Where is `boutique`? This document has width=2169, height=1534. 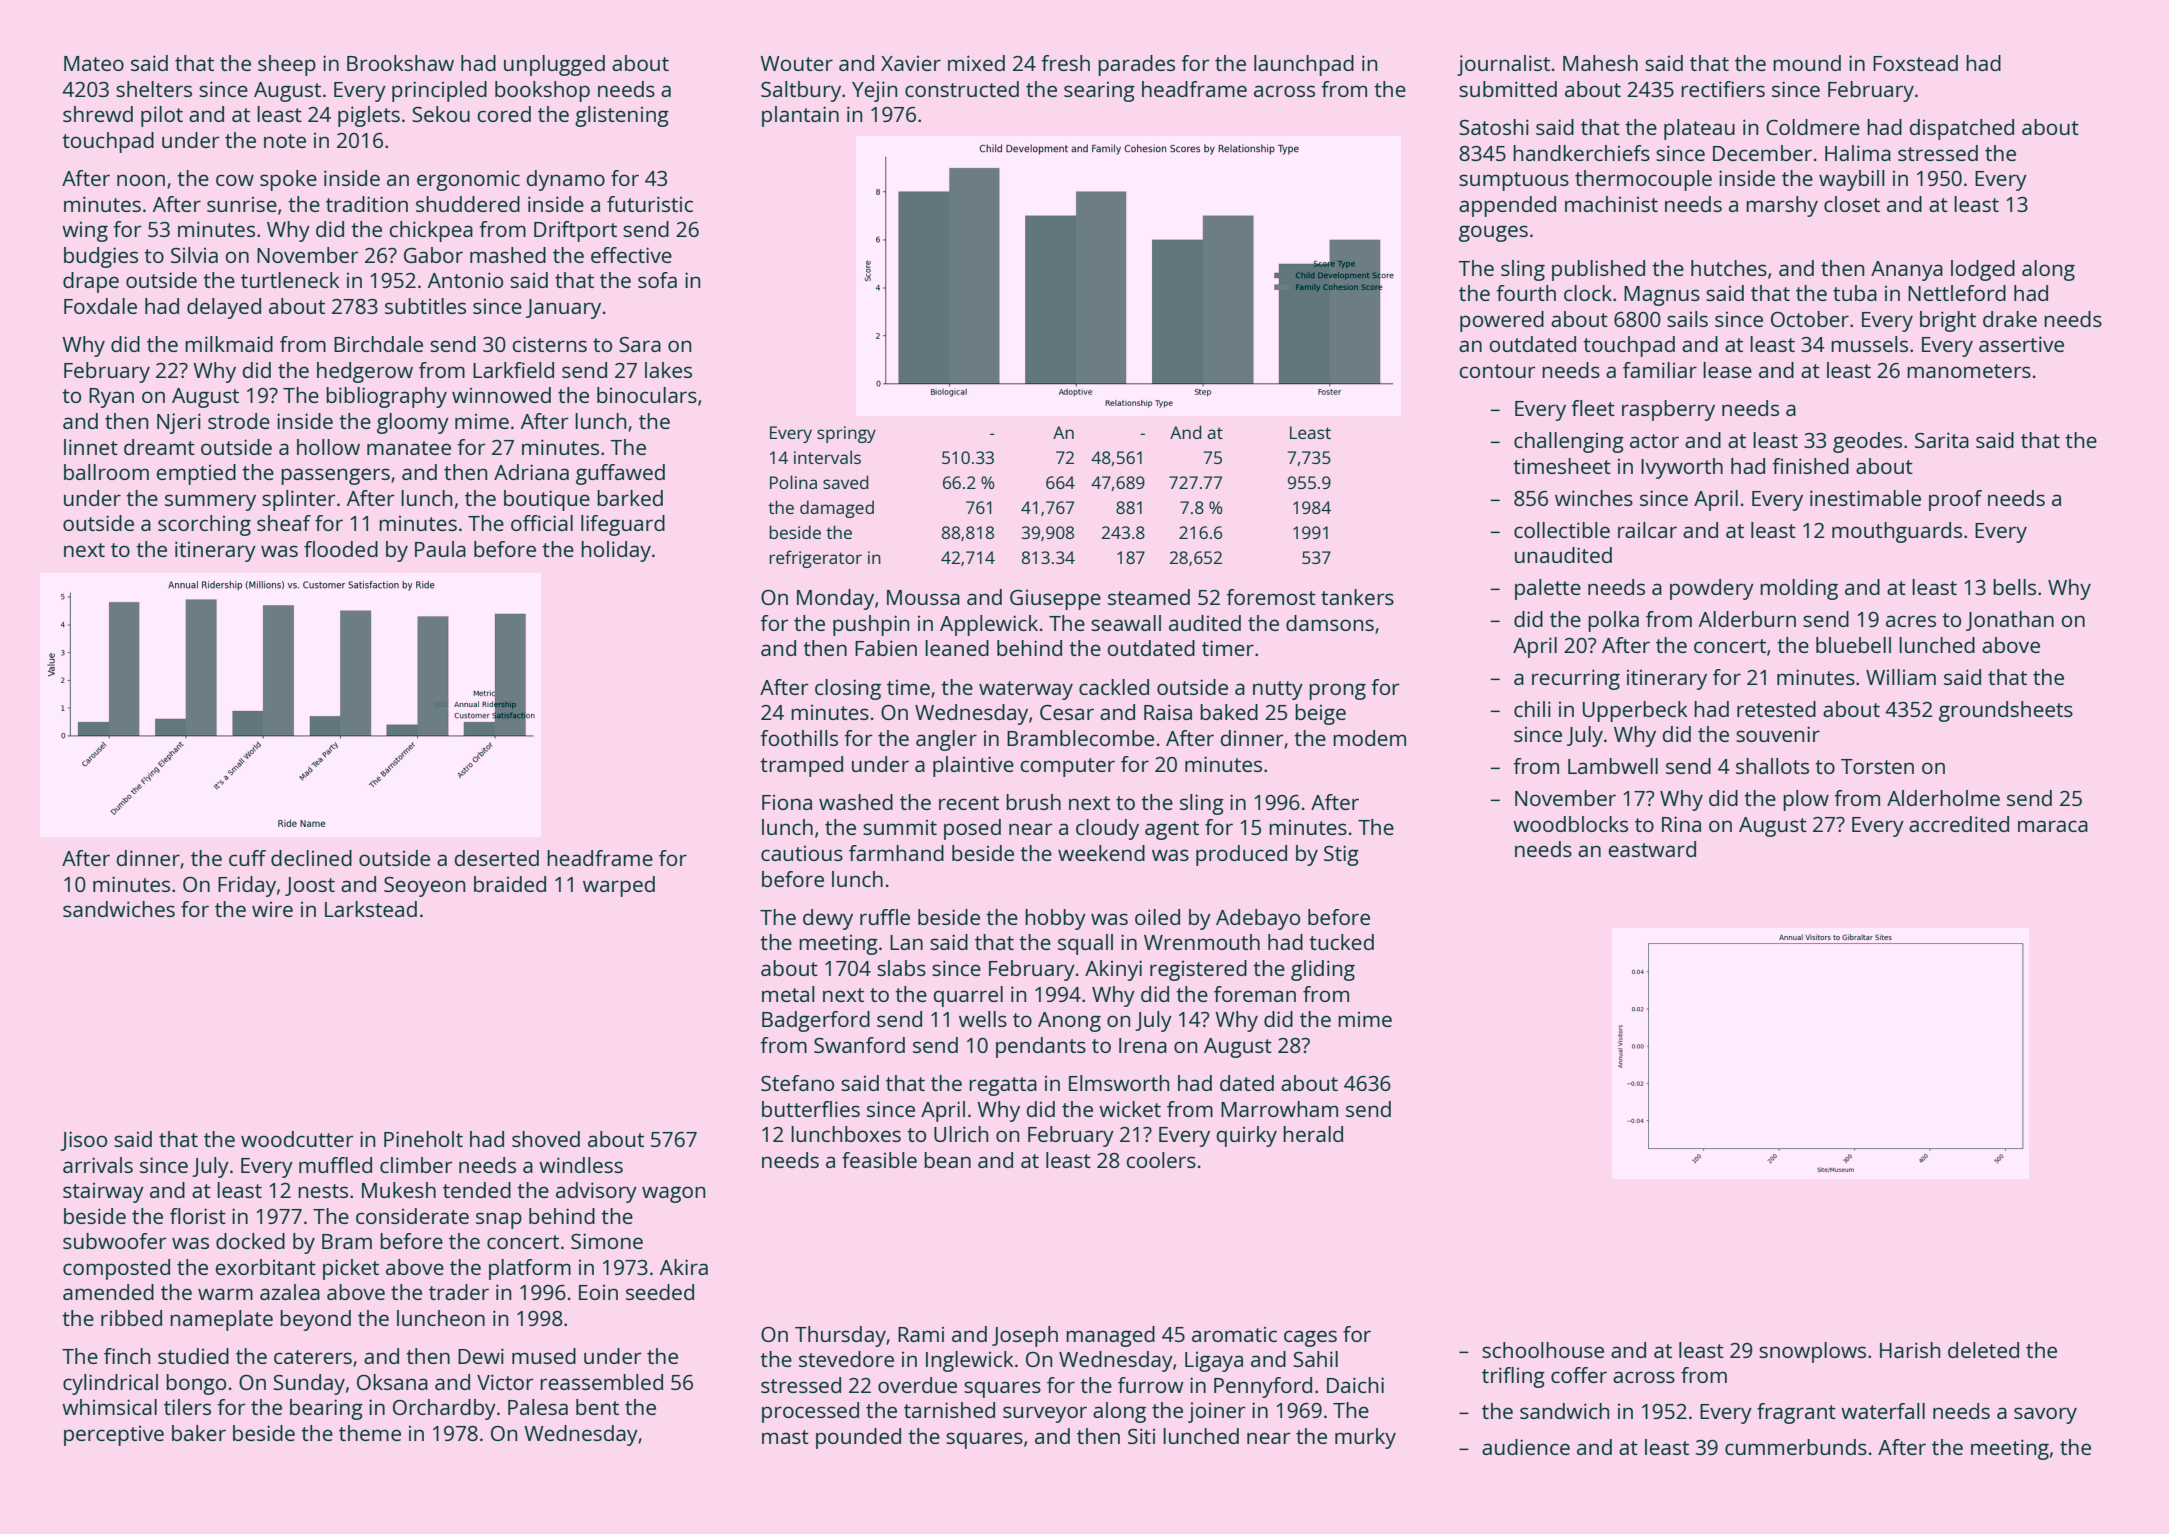 boutique is located at coordinates (547, 500).
